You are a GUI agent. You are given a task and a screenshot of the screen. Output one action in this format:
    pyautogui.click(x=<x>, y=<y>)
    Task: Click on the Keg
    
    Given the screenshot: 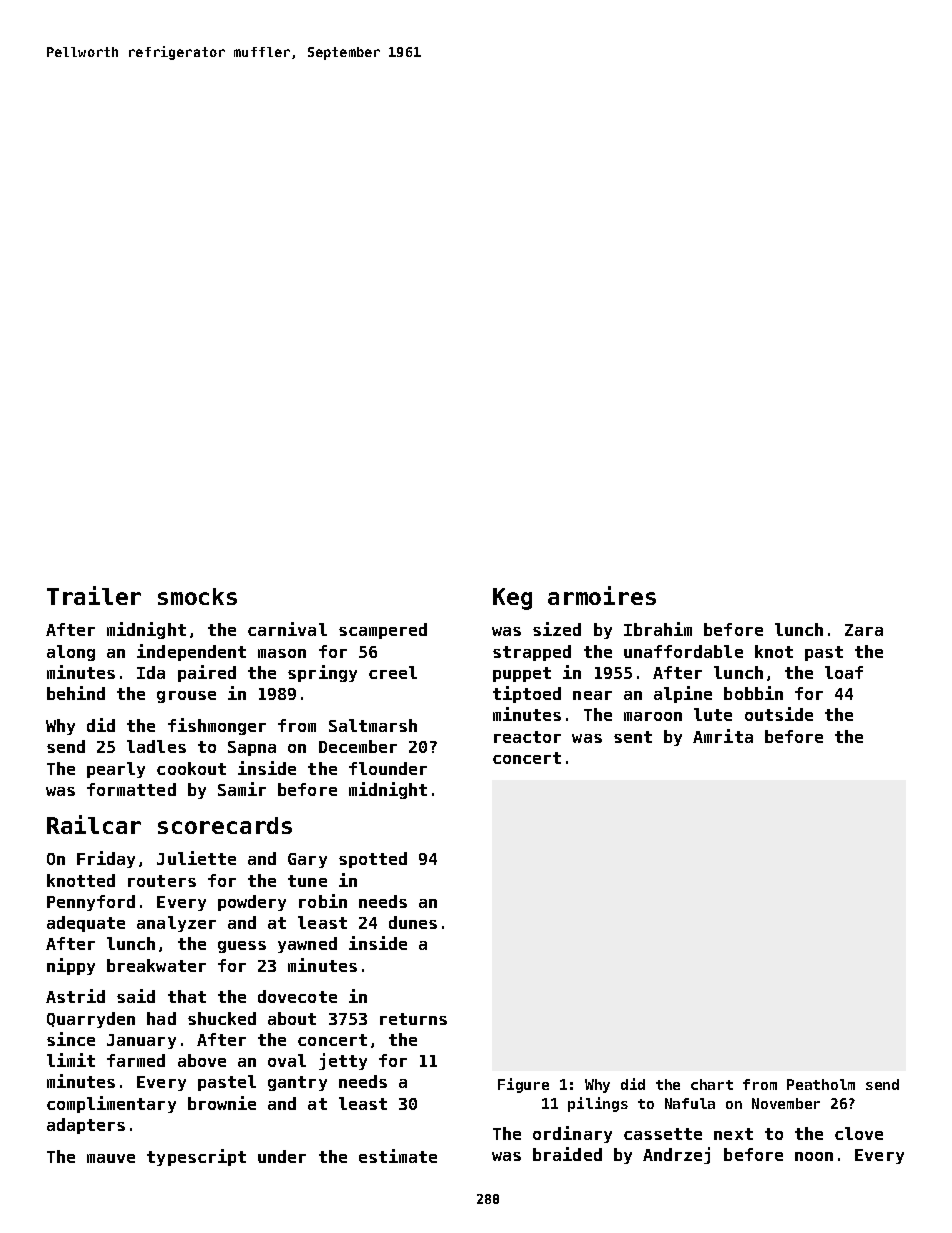 What is the action you would take?
    pyautogui.click(x=512, y=599)
